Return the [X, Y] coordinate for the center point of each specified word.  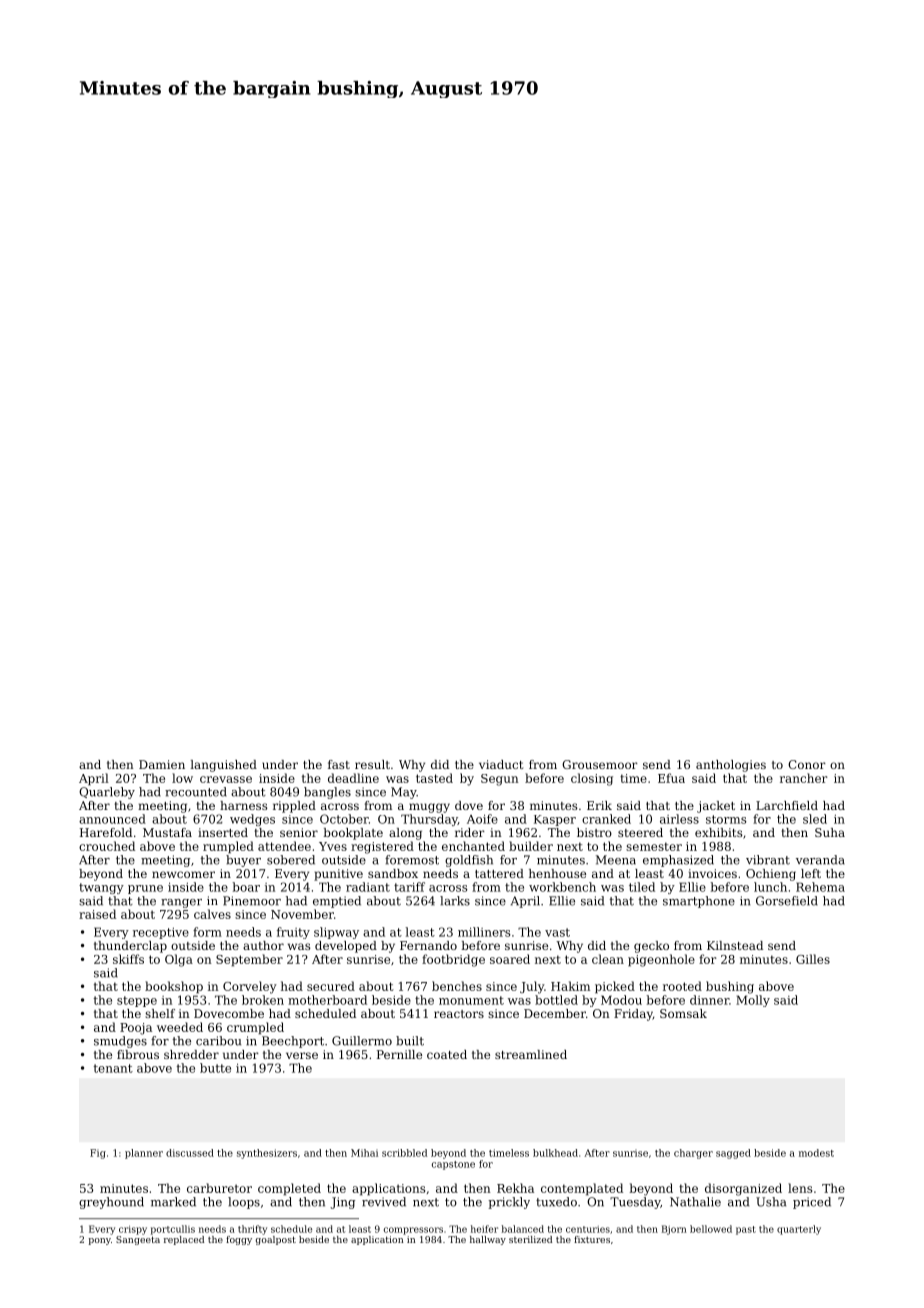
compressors [413, 1231]
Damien [162, 764]
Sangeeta [138, 1240]
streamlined [531, 1054]
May [403, 793]
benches [457, 986]
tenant [113, 1068]
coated [447, 1054]
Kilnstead [735, 945]
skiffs [128, 959]
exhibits [718, 832]
